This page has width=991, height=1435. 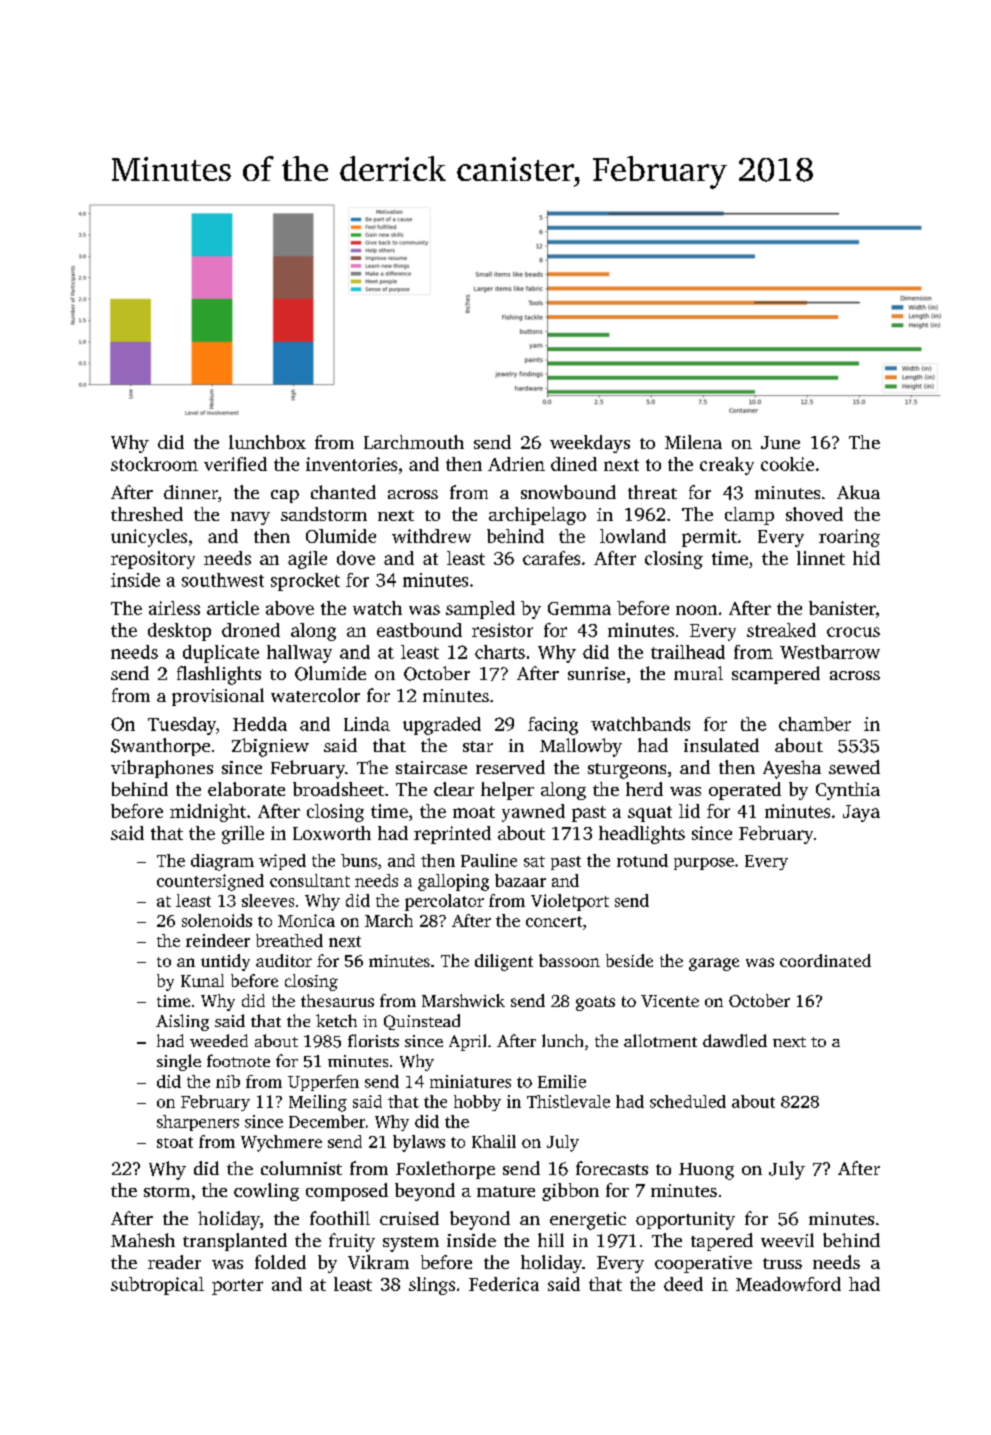 What do you see at coordinates (781, 630) in the page?
I see `streaked` at bounding box center [781, 630].
